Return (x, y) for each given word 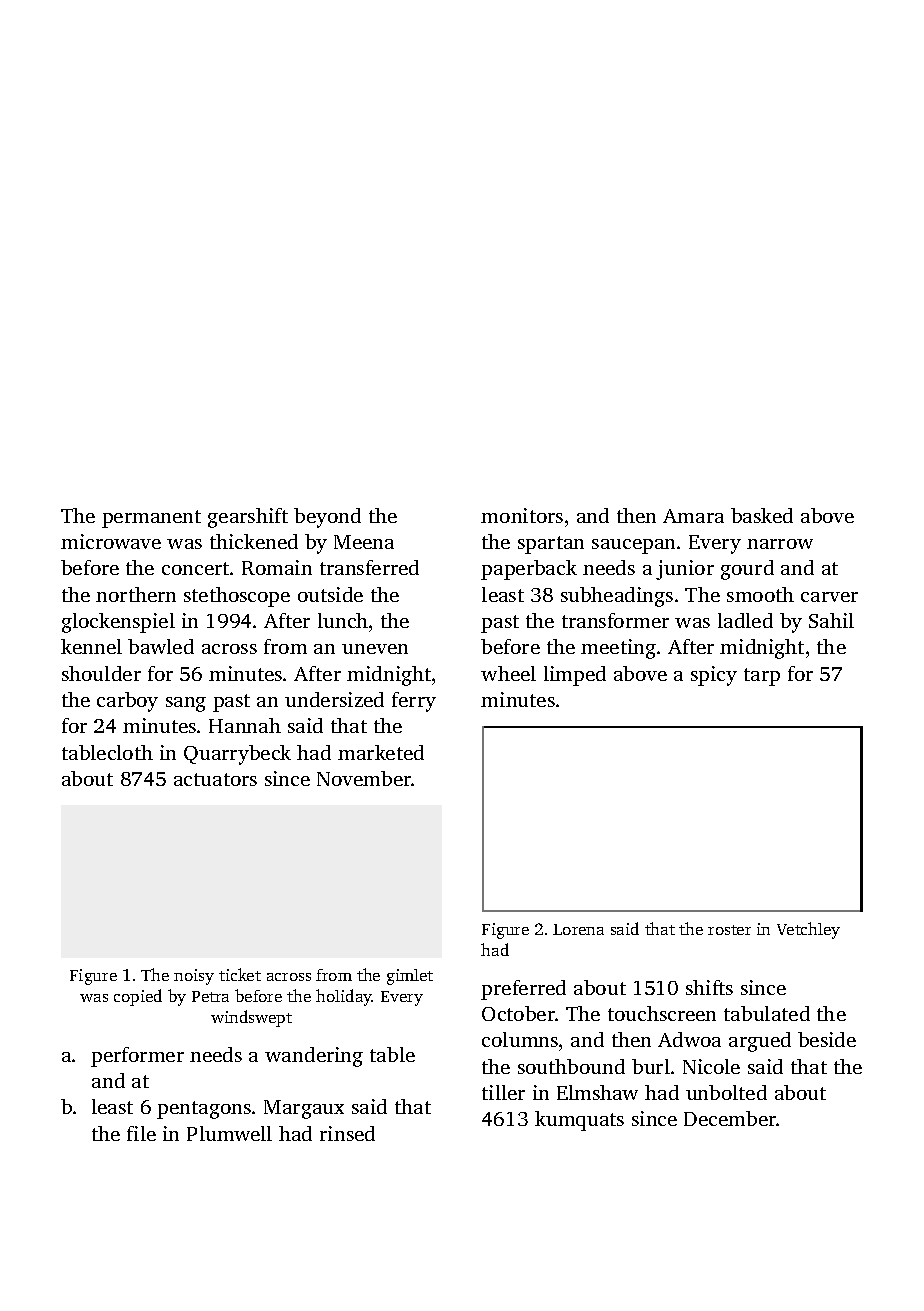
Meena (364, 542)
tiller (503, 1092)
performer (137, 1057)
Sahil (831, 620)
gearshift (248, 518)
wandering (314, 1057)
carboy (127, 702)
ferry (414, 702)
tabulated (767, 1013)
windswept (251, 1018)
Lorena (578, 929)
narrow (780, 544)
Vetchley (808, 930)
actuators (215, 779)
